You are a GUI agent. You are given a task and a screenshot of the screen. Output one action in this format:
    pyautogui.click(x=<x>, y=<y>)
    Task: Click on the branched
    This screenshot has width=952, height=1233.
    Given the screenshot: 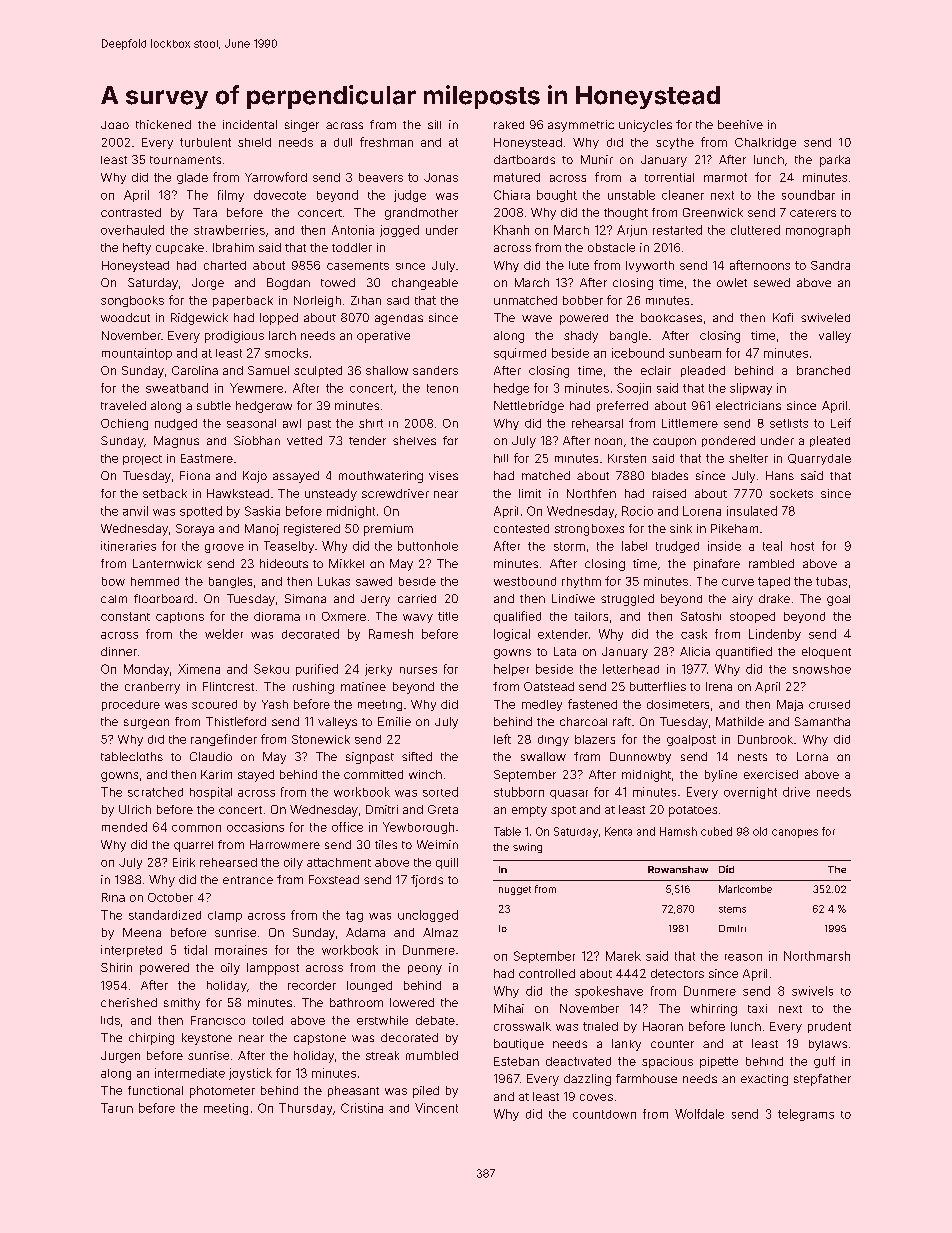 What is the action you would take?
    pyautogui.click(x=823, y=370)
